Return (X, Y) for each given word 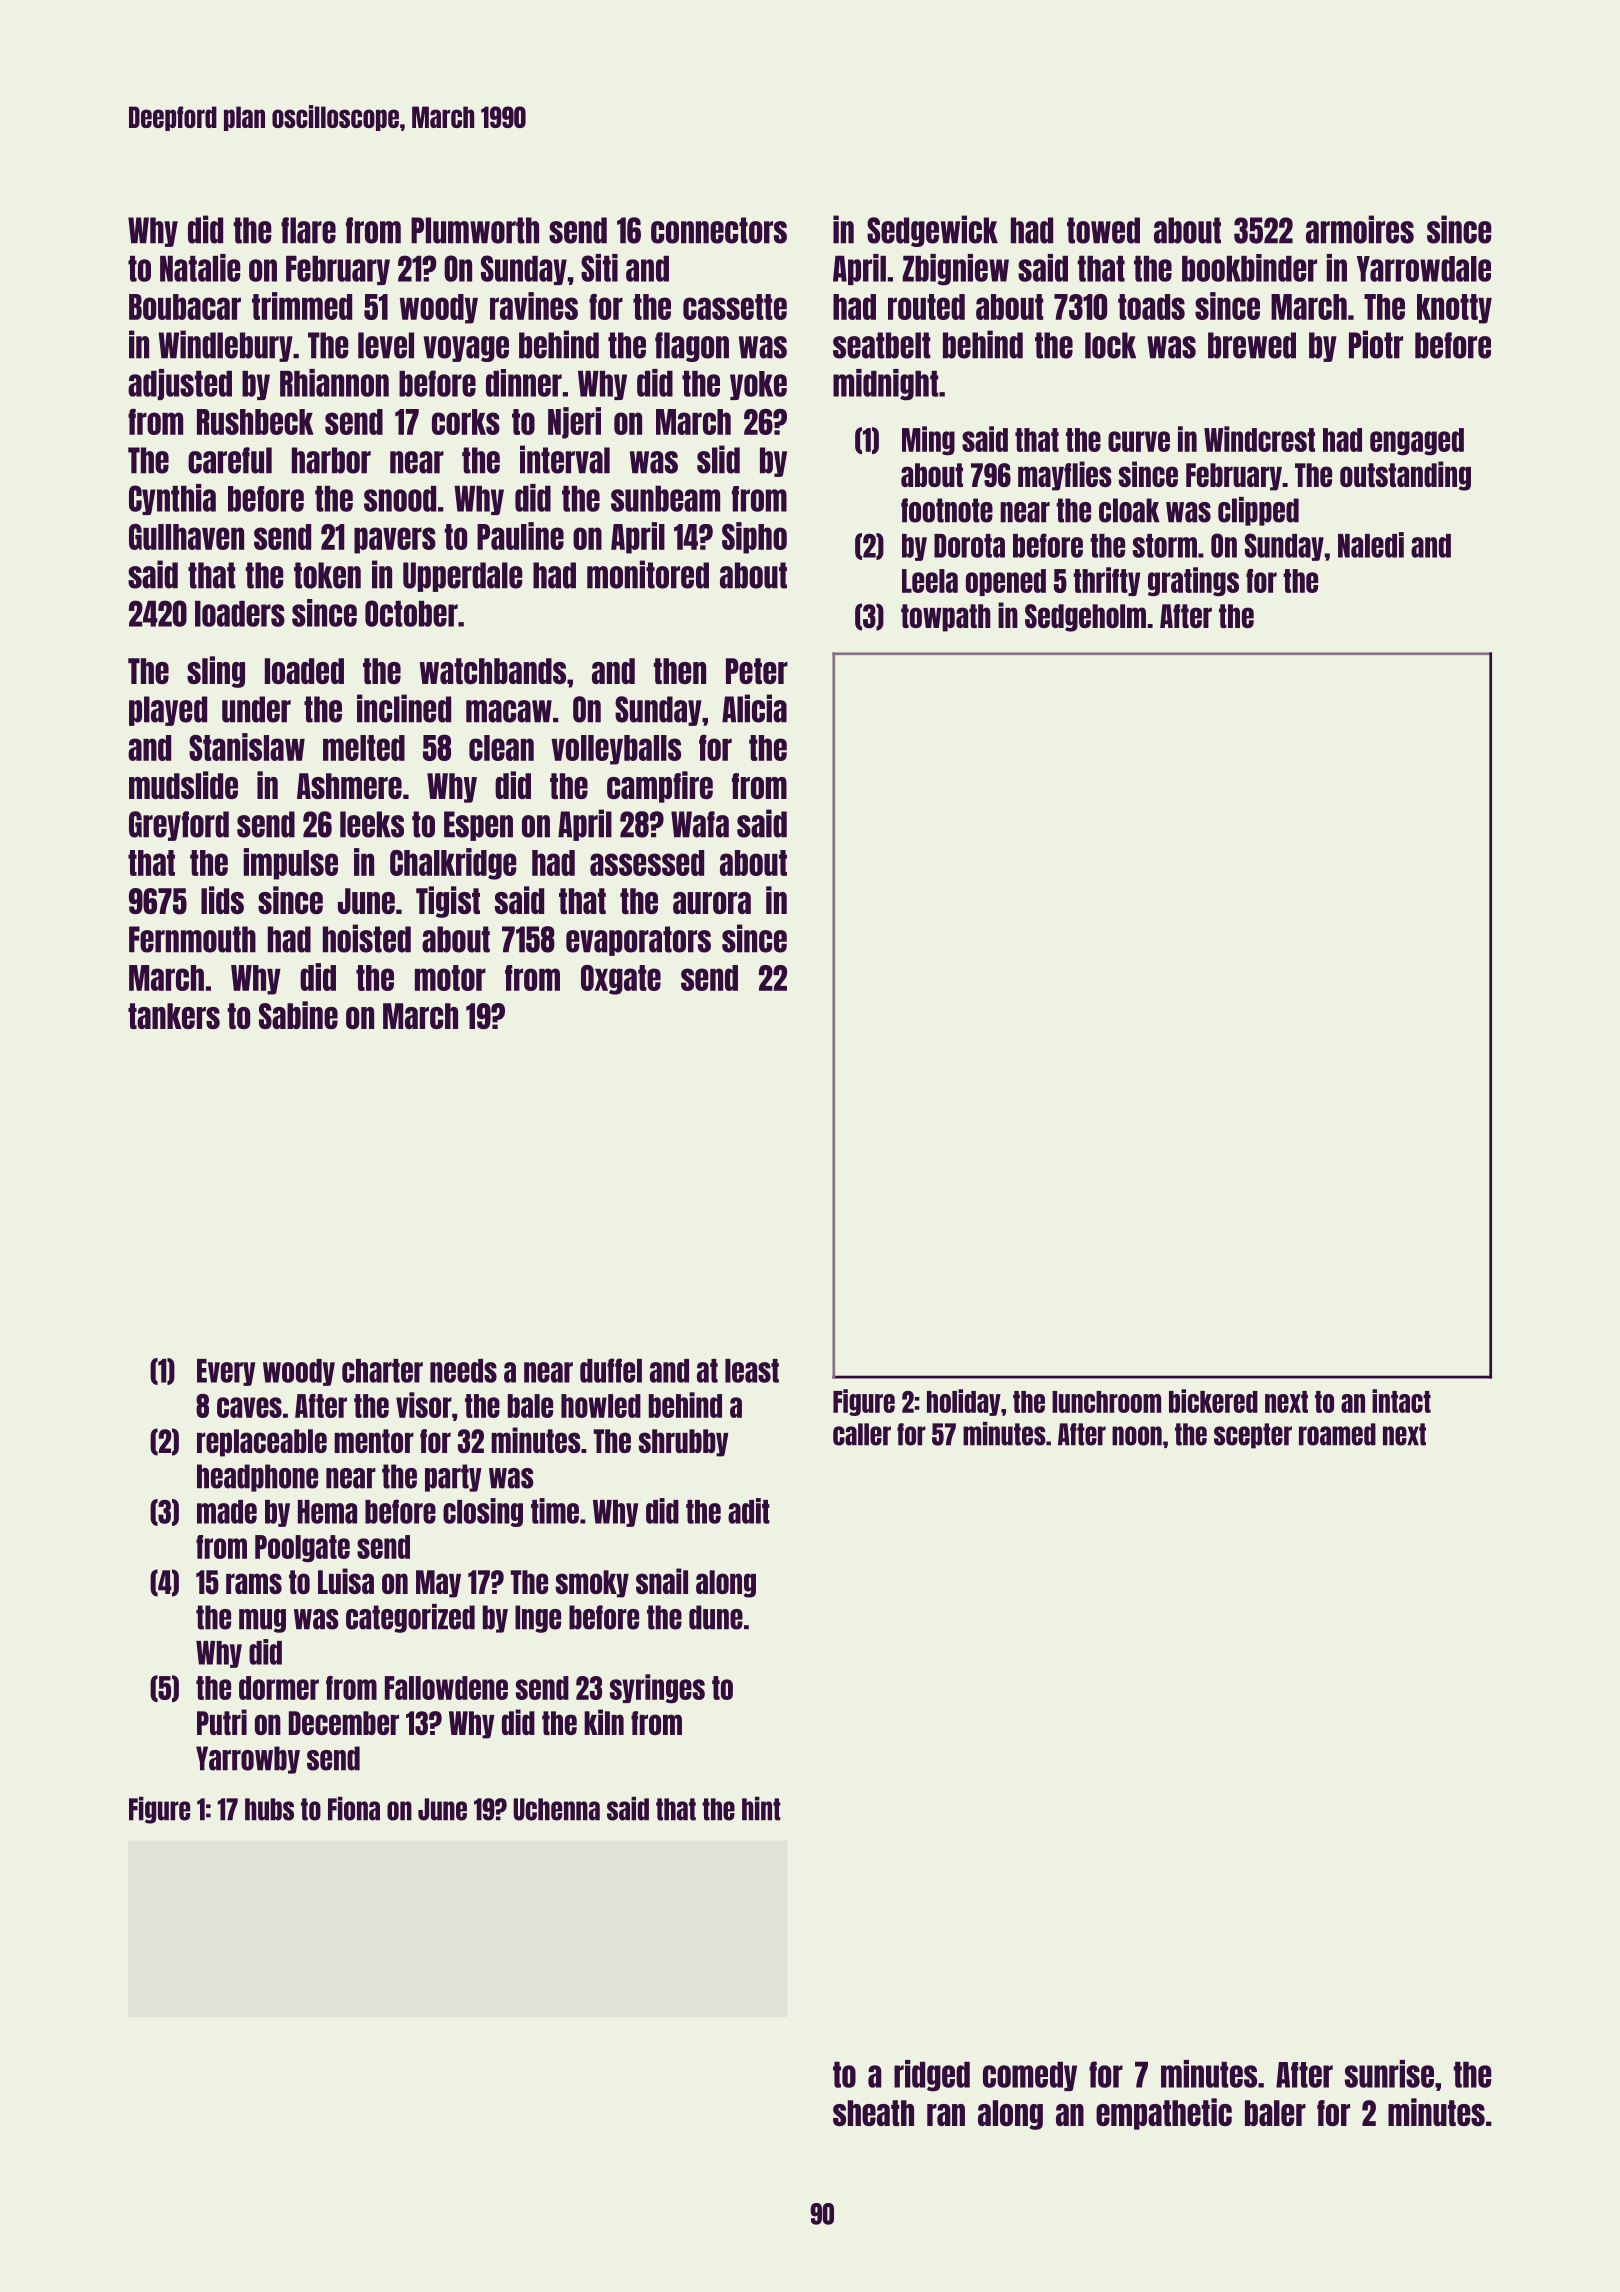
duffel (611, 1370)
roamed (1337, 1434)
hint (761, 1809)
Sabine (298, 1015)
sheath (873, 2113)
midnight (886, 385)
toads (1151, 307)
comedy (1030, 2076)
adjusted (180, 385)
